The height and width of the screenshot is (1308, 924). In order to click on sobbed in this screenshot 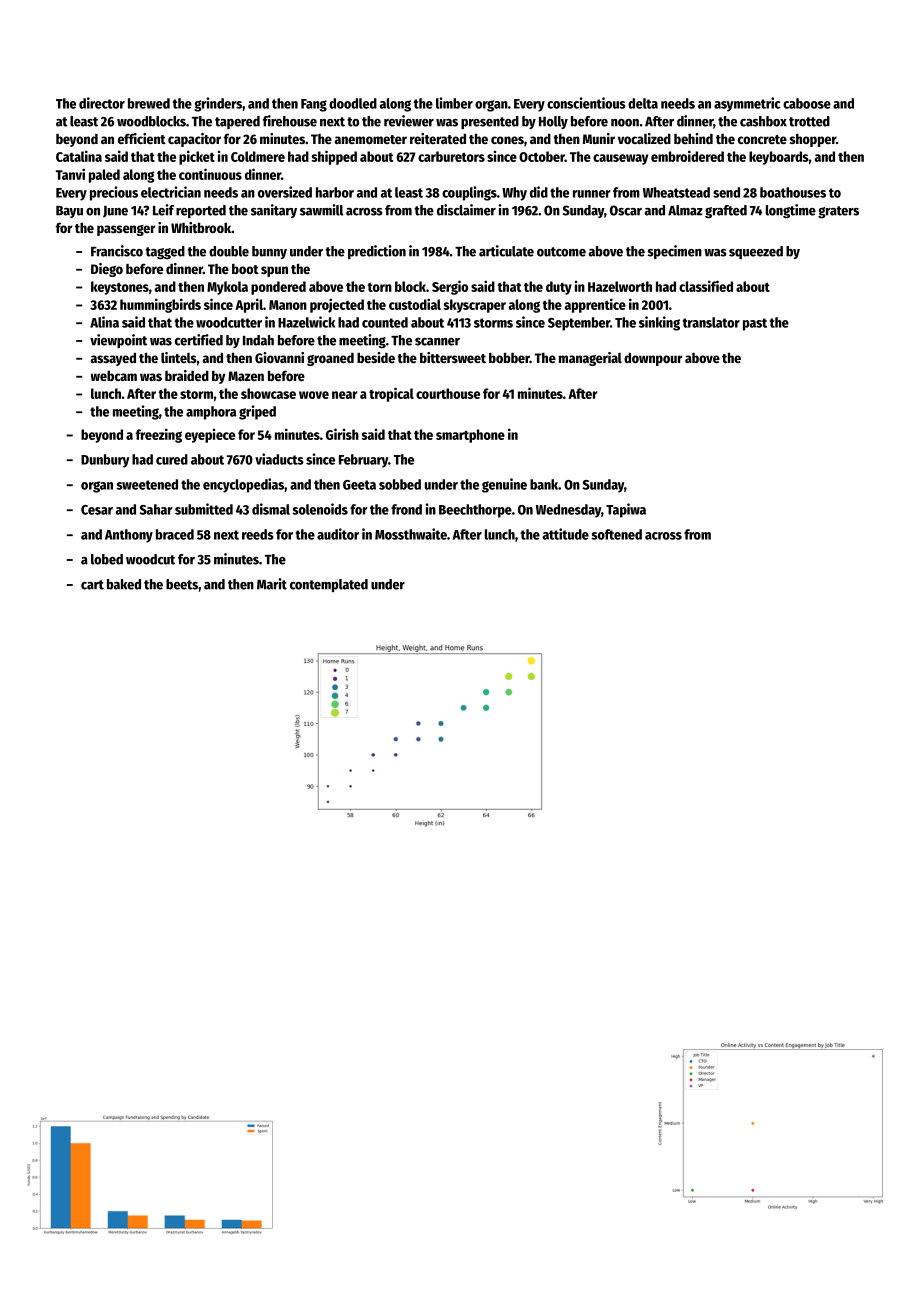, I will do `click(400, 484)`.
